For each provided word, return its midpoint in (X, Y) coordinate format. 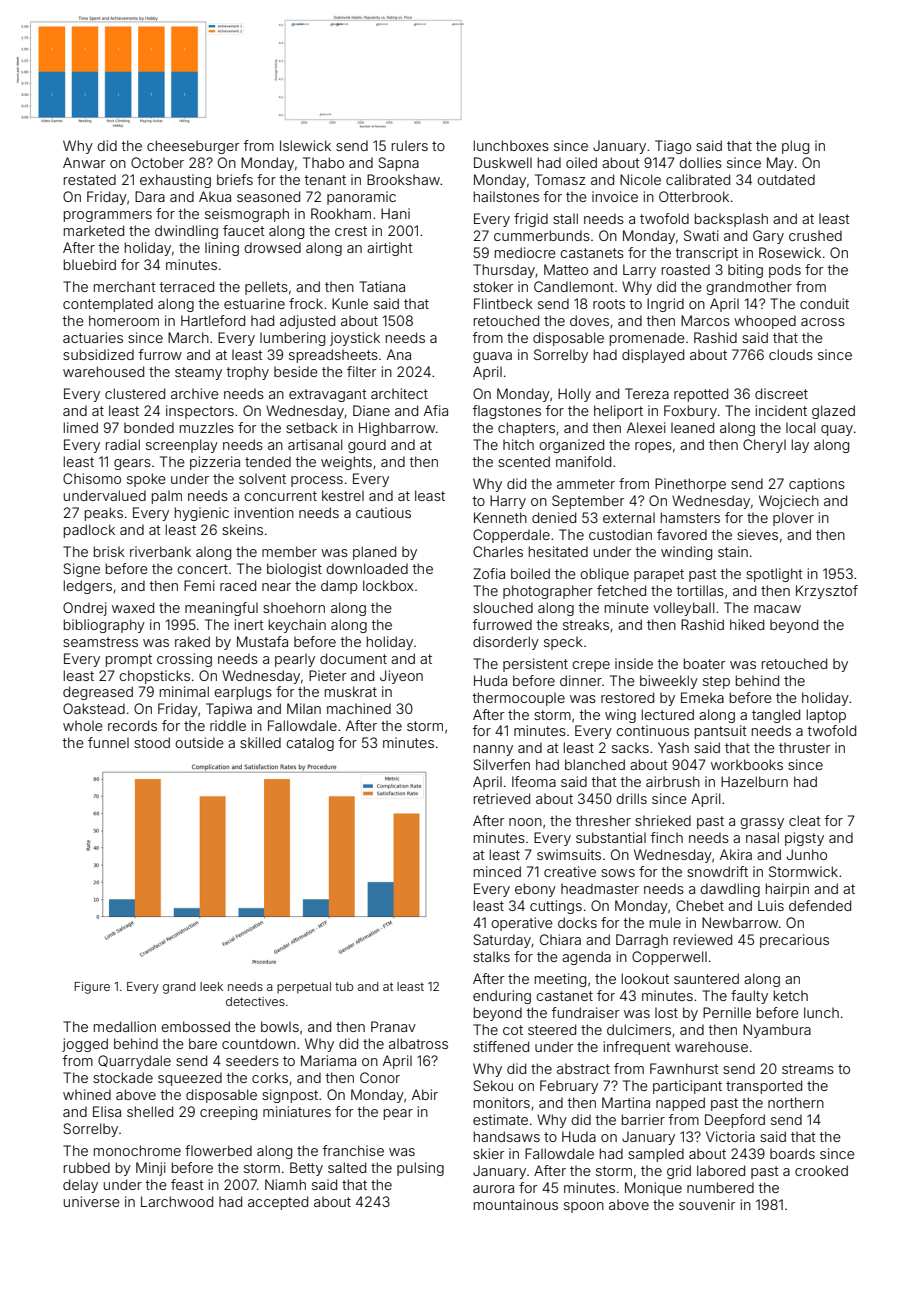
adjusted (307, 322)
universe (92, 1201)
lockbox (388, 585)
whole (83, 726)
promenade (647, 339)
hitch (518, 444)
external (629, 518)
